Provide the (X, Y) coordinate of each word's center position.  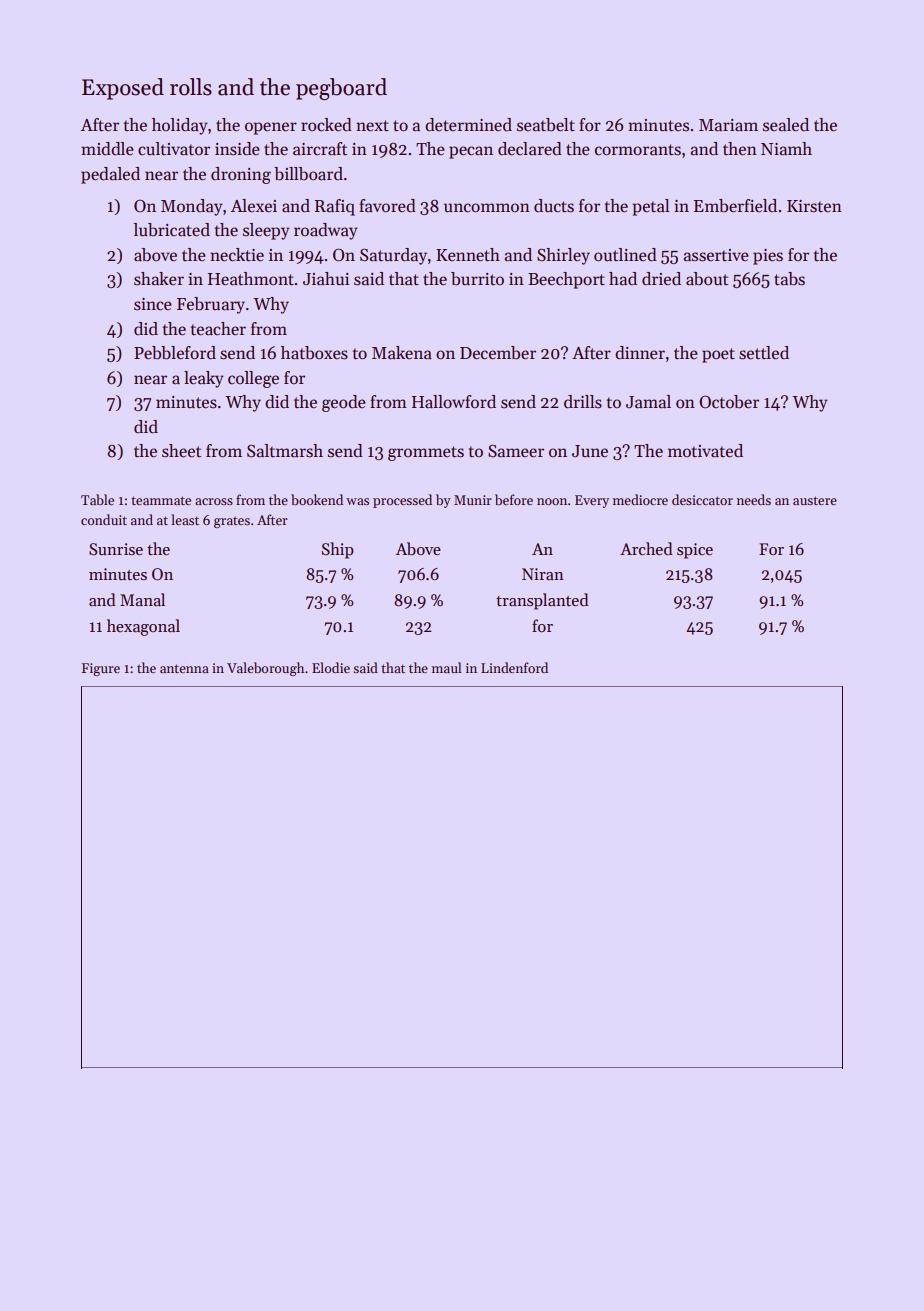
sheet (181, 451)
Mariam (728, 125)
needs (753, 499)
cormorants (638, 150)
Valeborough (265, 669)
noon (552, 501)
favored (387, 206)
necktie (237, 255)
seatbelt (546, 125)
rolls (191, 87)
